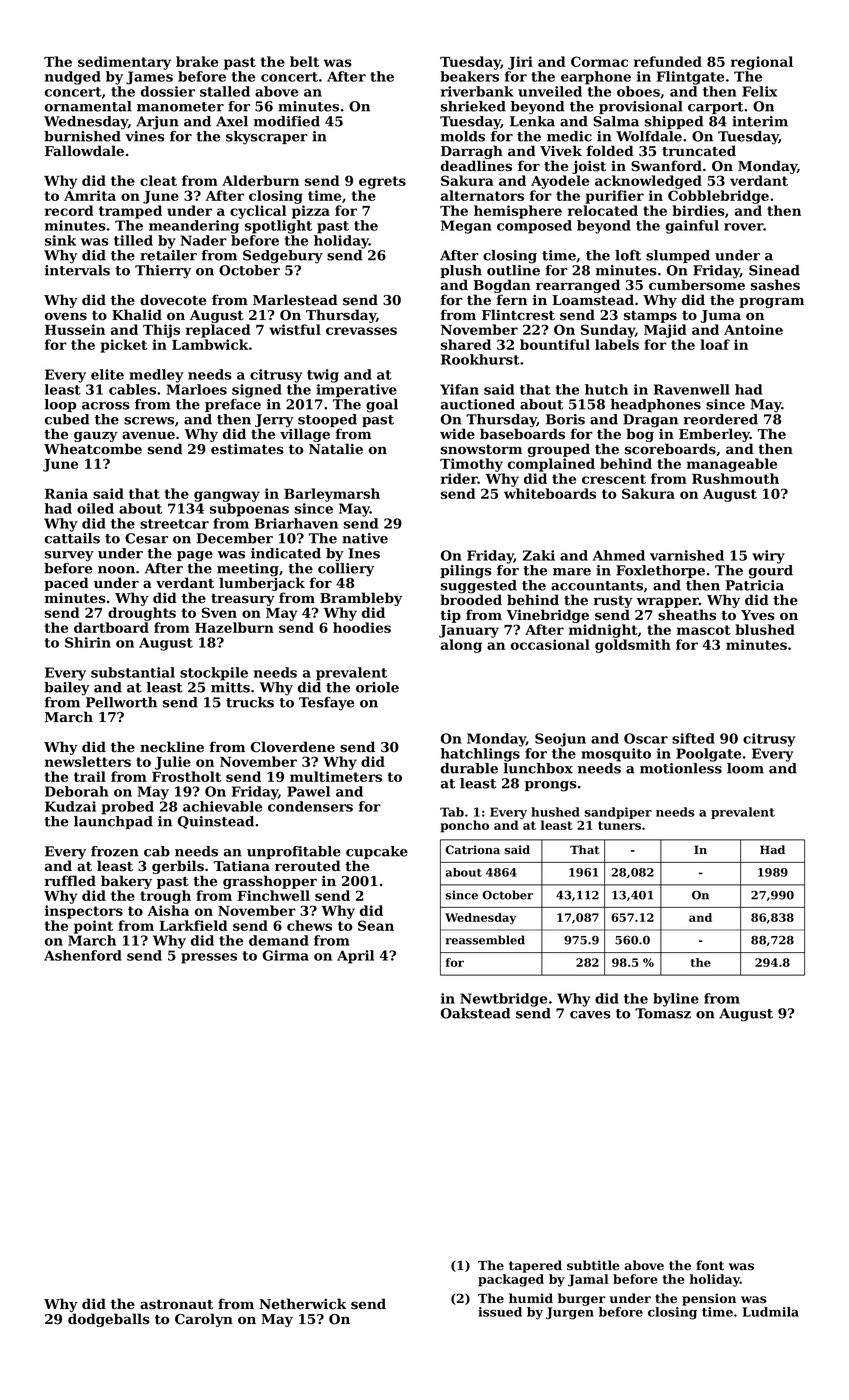 This page has width=849, height=1400. I want to click on brake, so click(197, 61).
